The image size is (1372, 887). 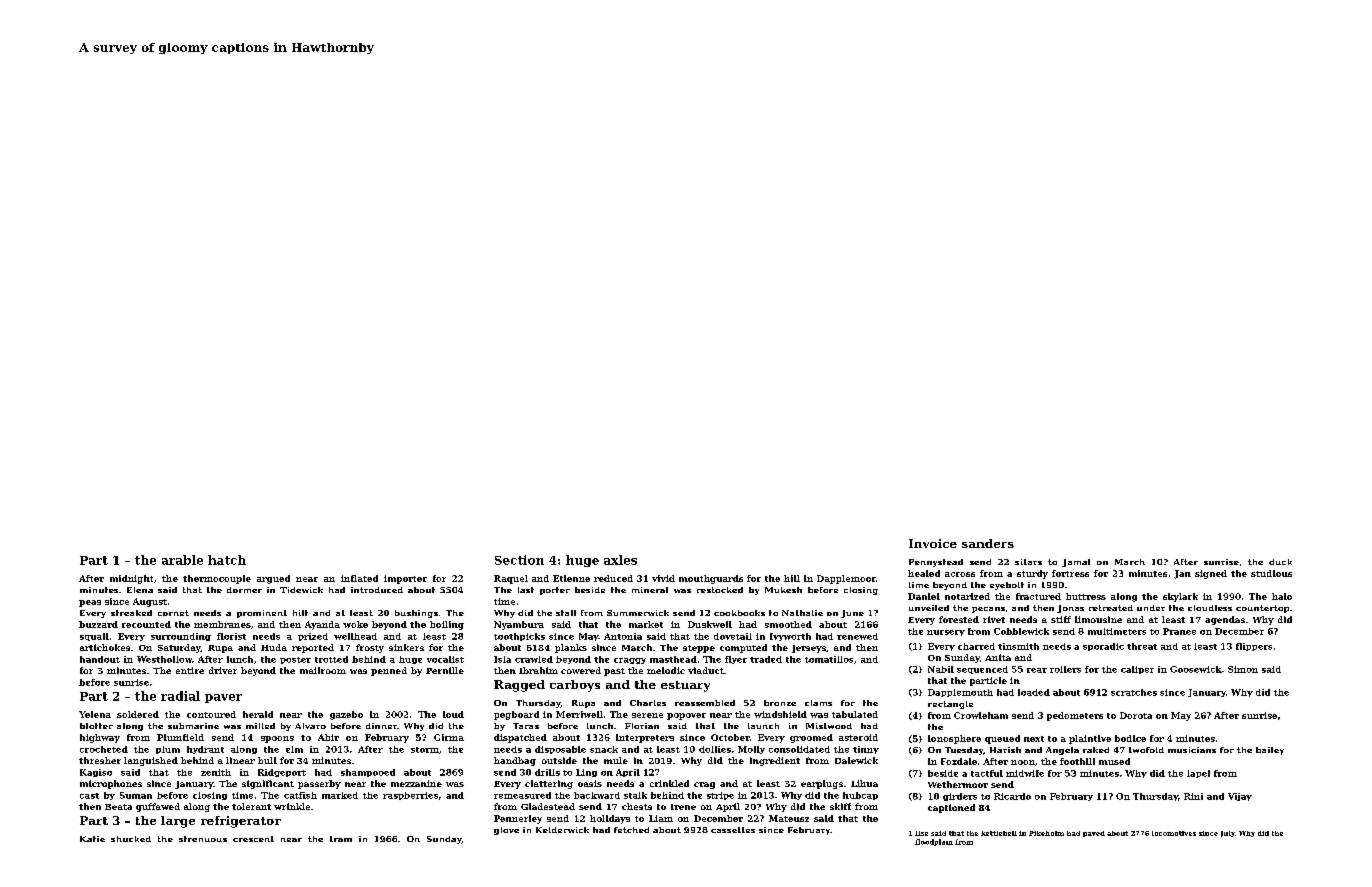 What do you see at coordinates (131, 839) in the screenshot?
I see `shucked` at bounding box center [131, 839].
